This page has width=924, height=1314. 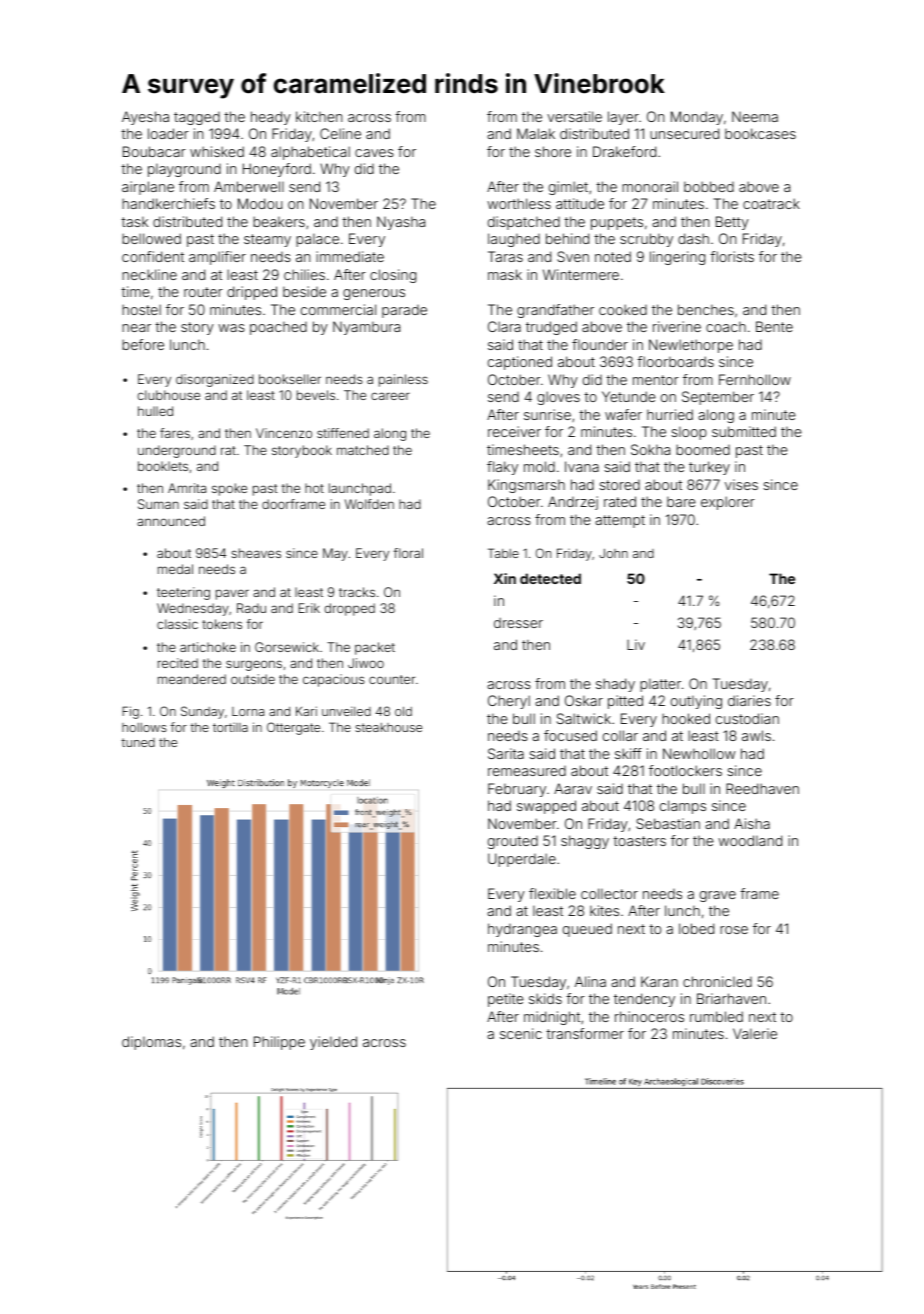 I want to click on florists, so click(x=732, y=256).
